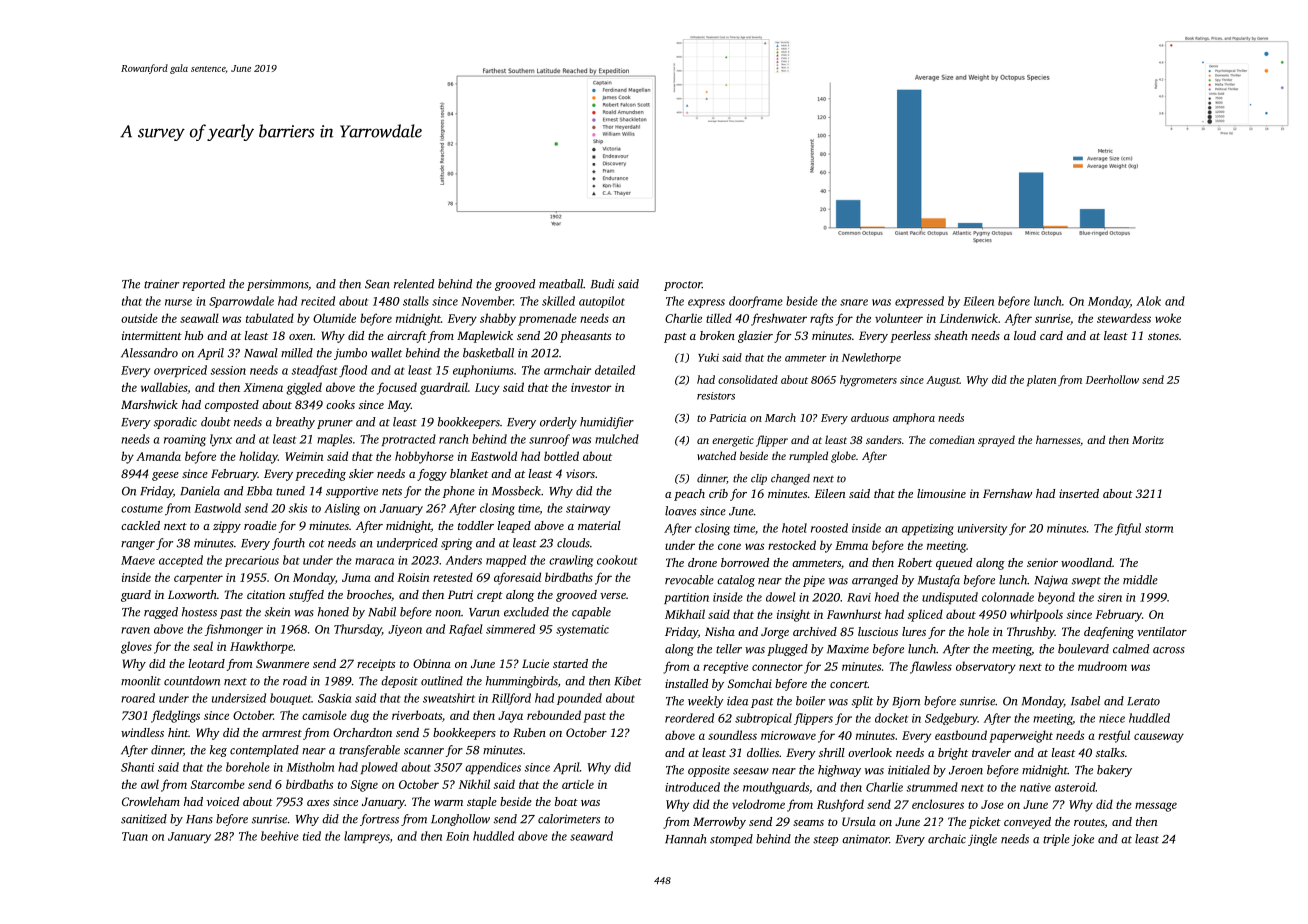 The height and width of the document is (924, 1308). Describe the element at coordinates (686, 598) in the document. I see `partition` at that location.
